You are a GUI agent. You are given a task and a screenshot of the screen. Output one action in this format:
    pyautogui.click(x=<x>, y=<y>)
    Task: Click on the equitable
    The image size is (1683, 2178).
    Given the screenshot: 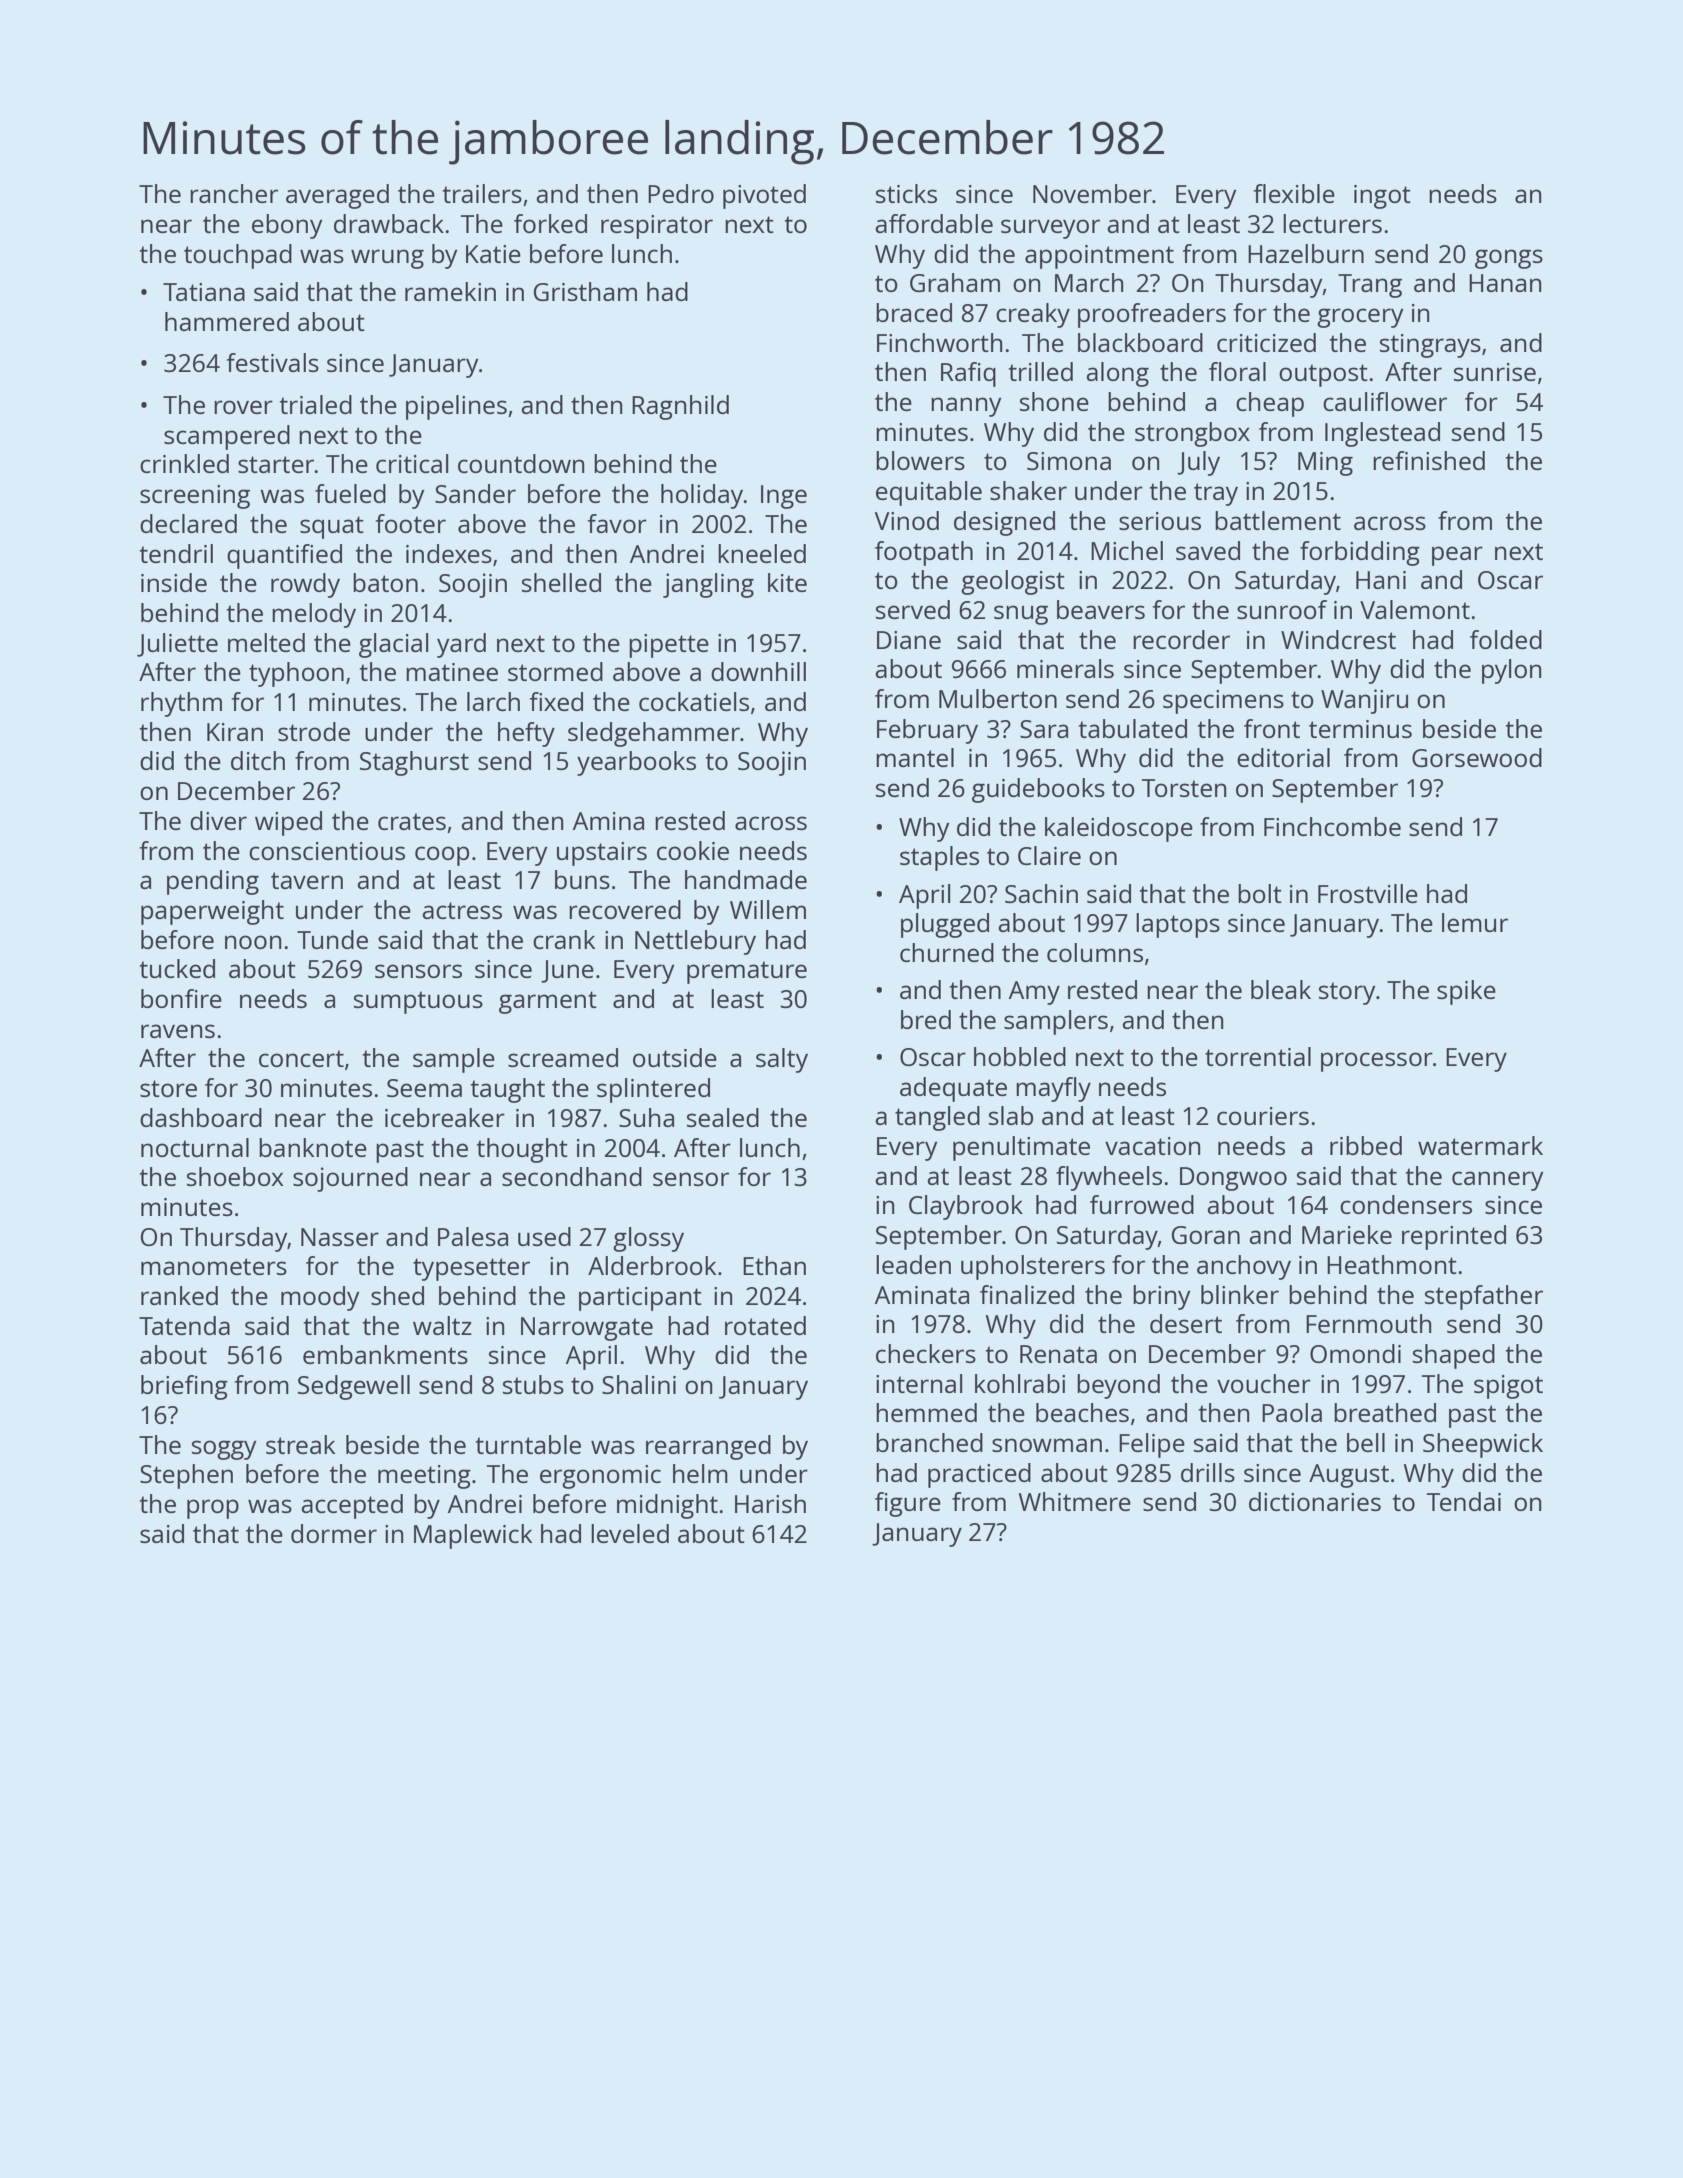 What is the action you would take?
    pyautogui.click(x=929, y=493)
